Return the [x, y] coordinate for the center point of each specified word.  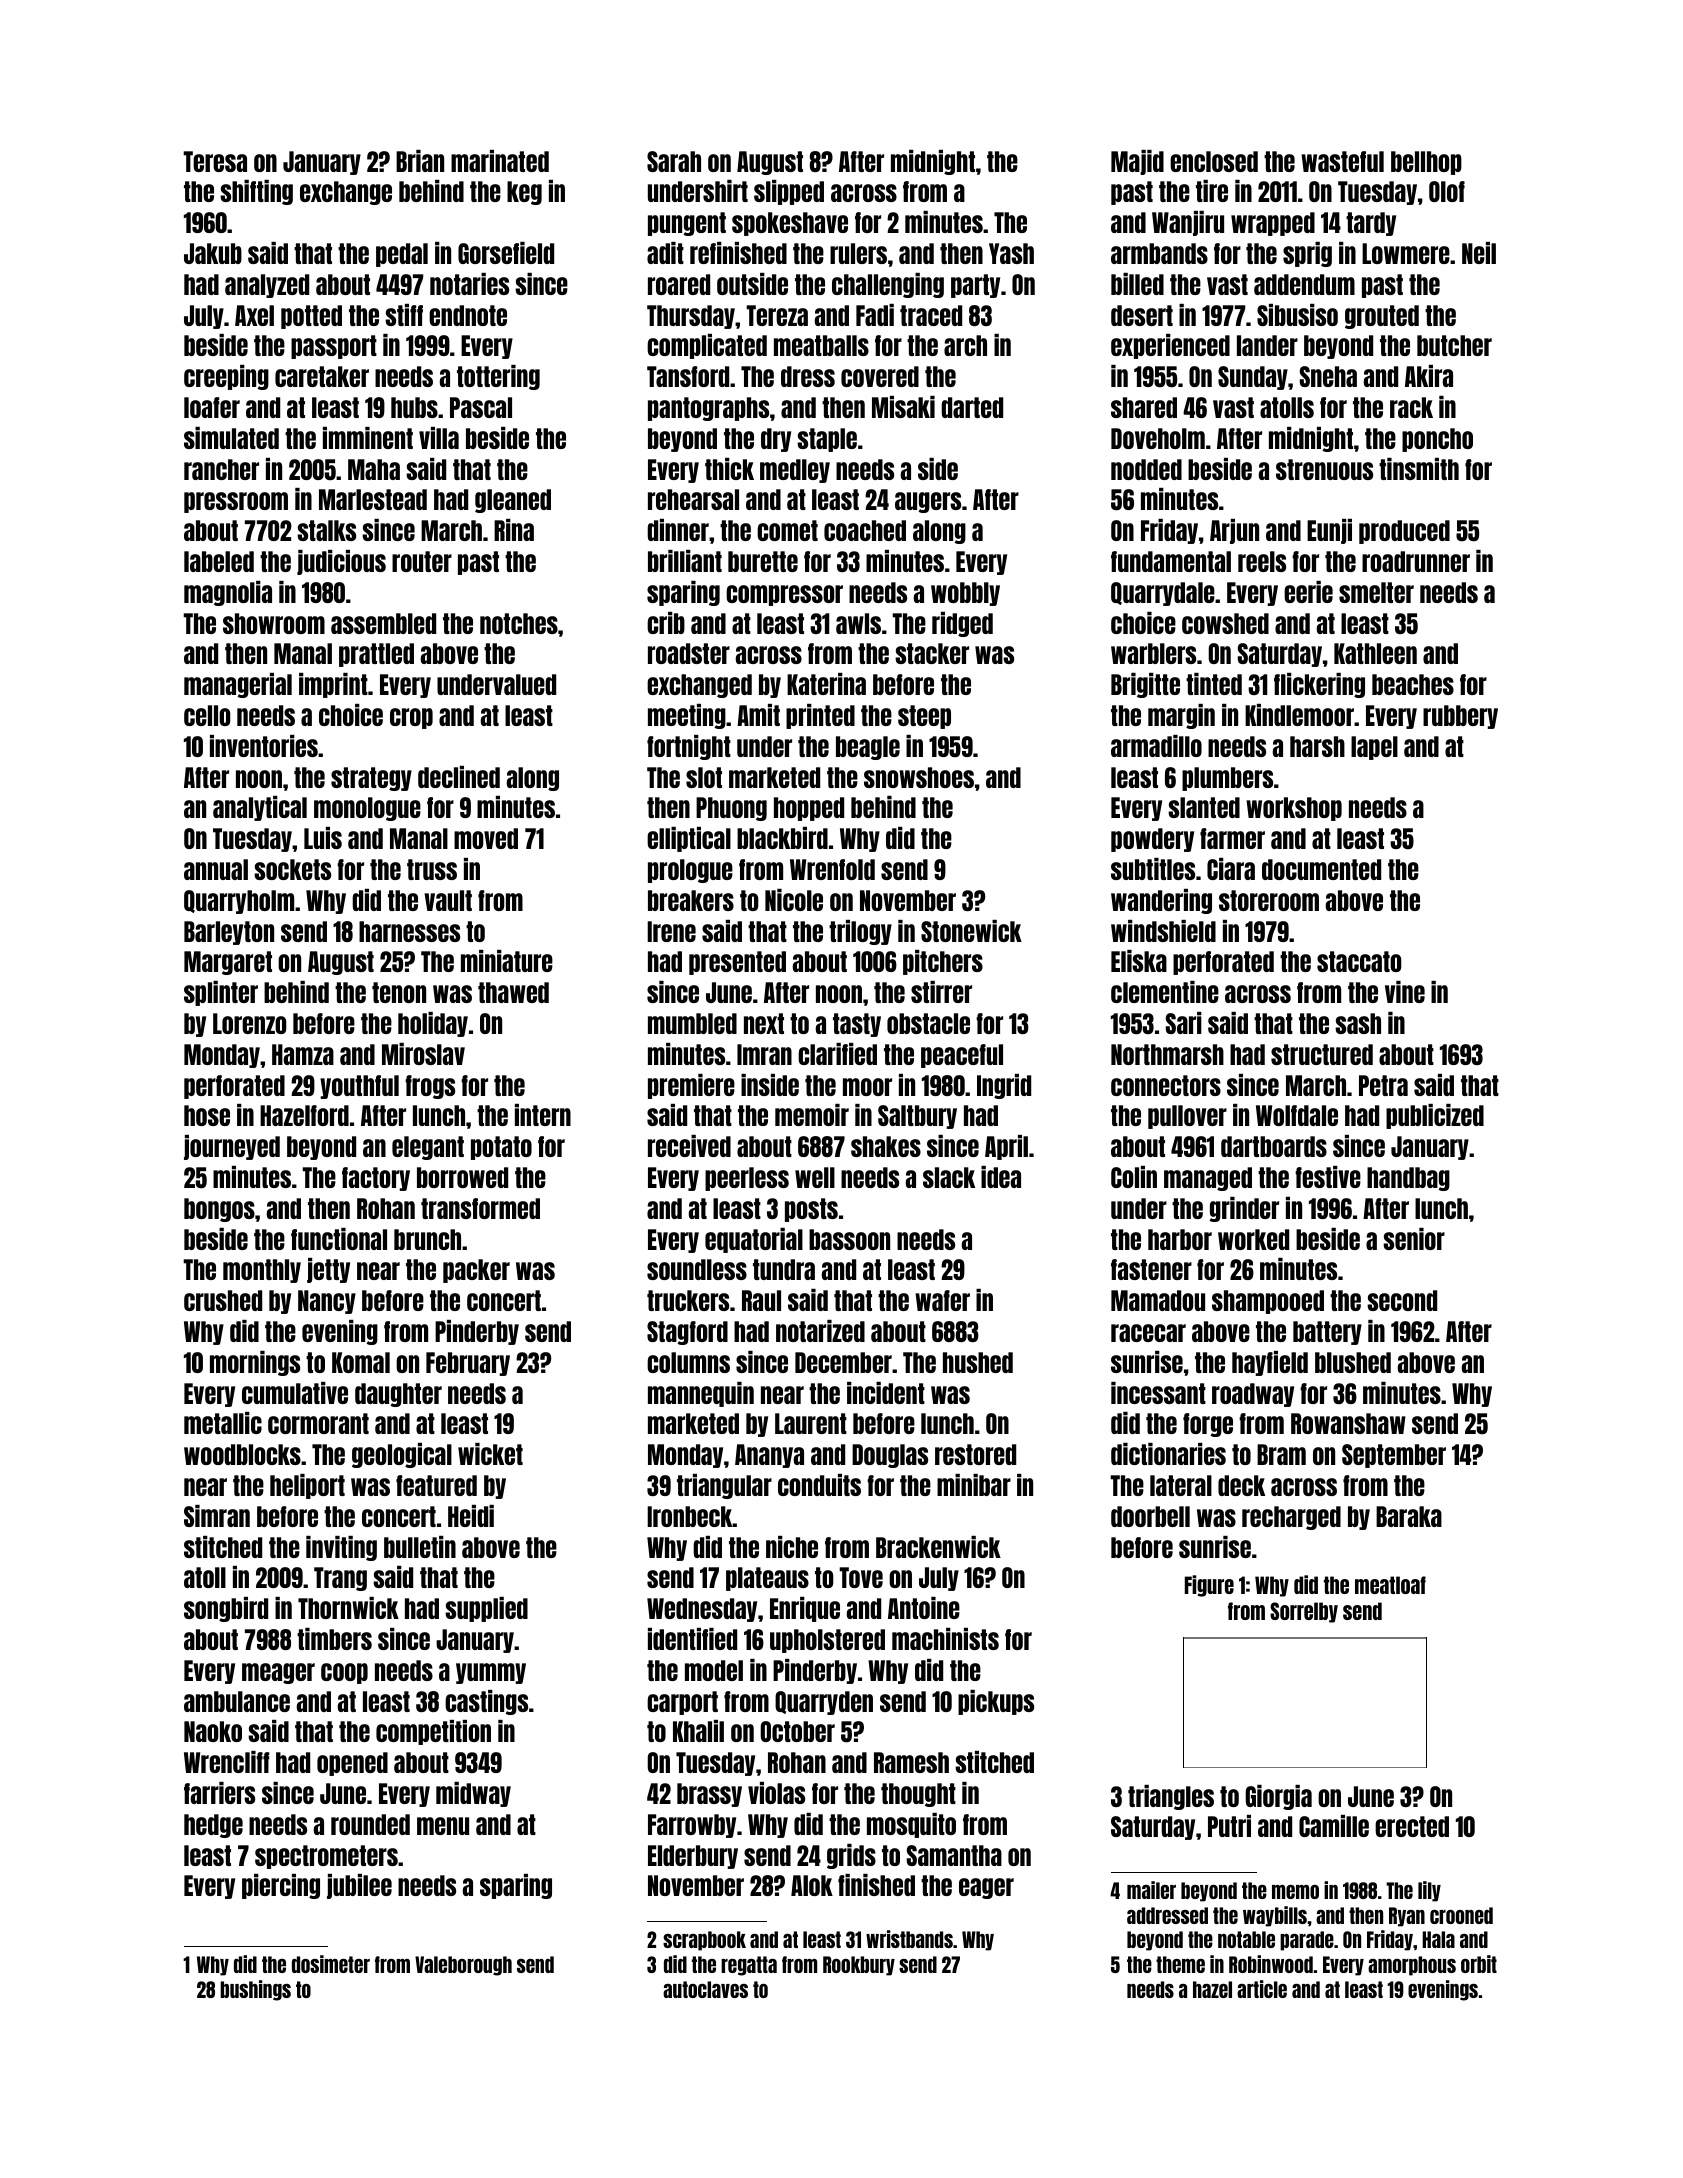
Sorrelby [1304, 1612]
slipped [789, 192]
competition [433, 1732]
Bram [1281, 1454]
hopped [809, 809]
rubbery [1460, 717]
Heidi [471, 1516]
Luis [323, 838]
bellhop [1426, 163]
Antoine [924, 1608]
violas [776, 1793]
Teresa [215, 161]
